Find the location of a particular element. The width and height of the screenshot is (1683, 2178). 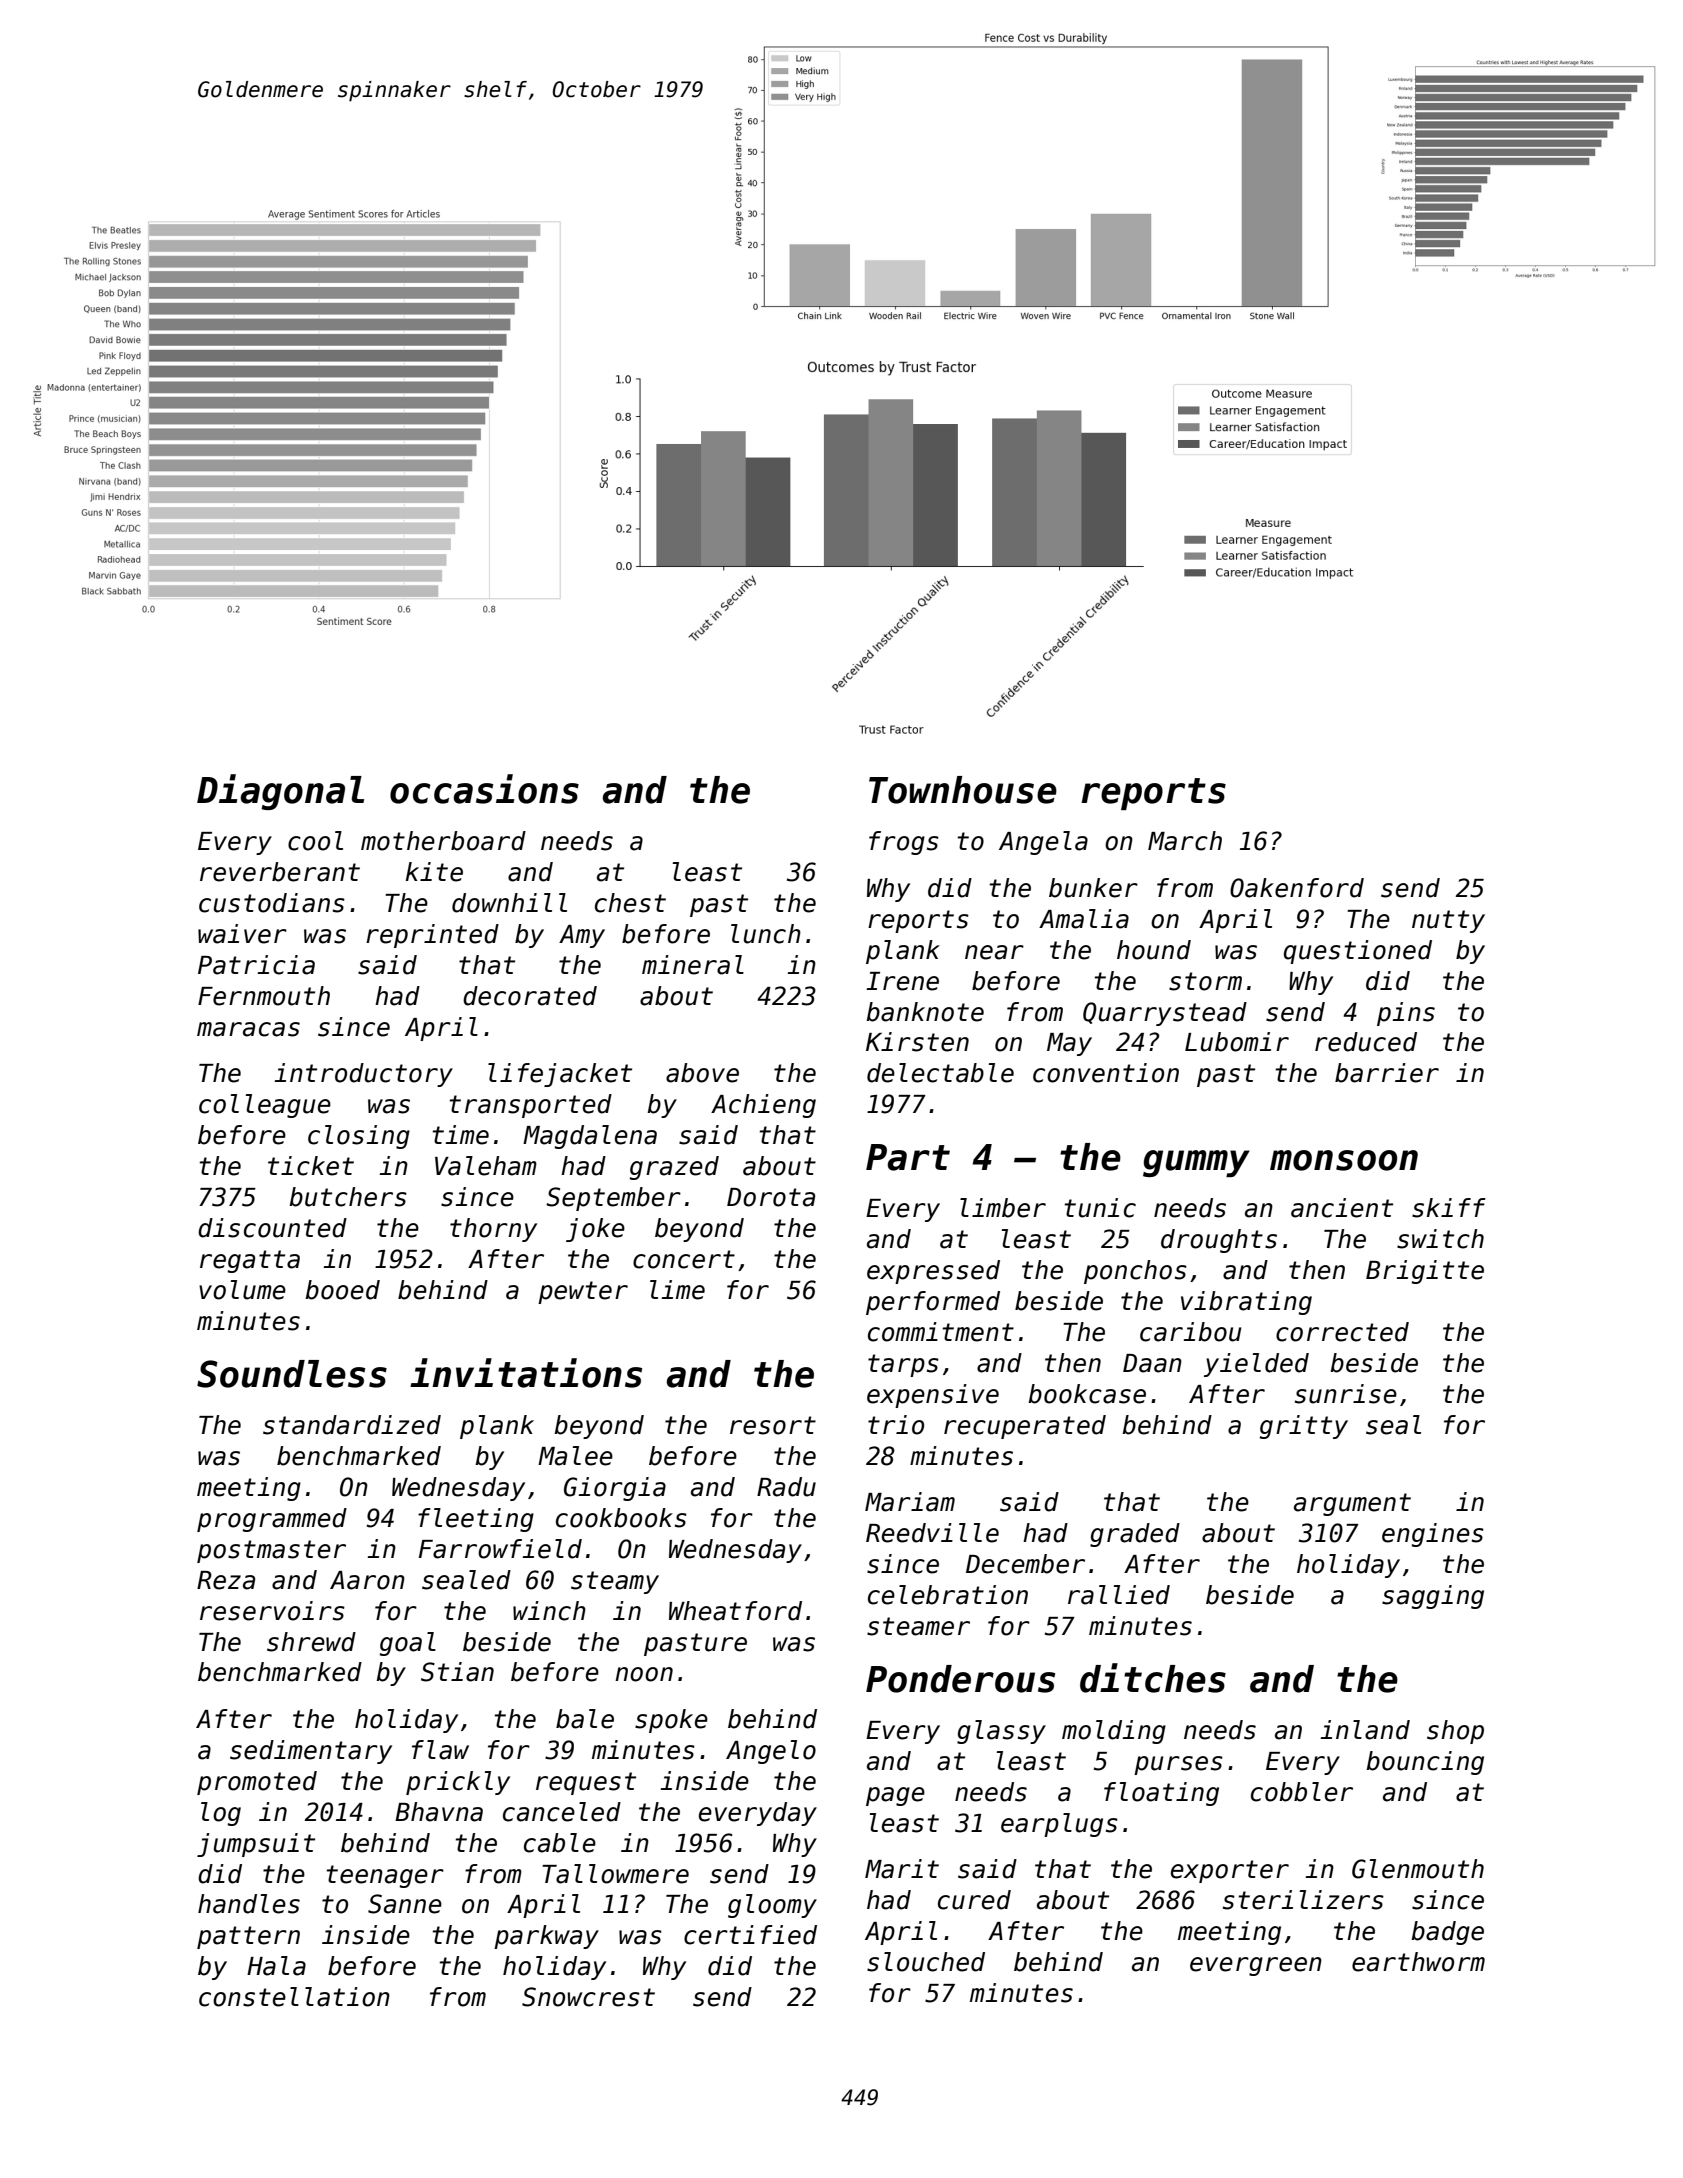

Lubomir is located at coordinates (1237, 1042).
